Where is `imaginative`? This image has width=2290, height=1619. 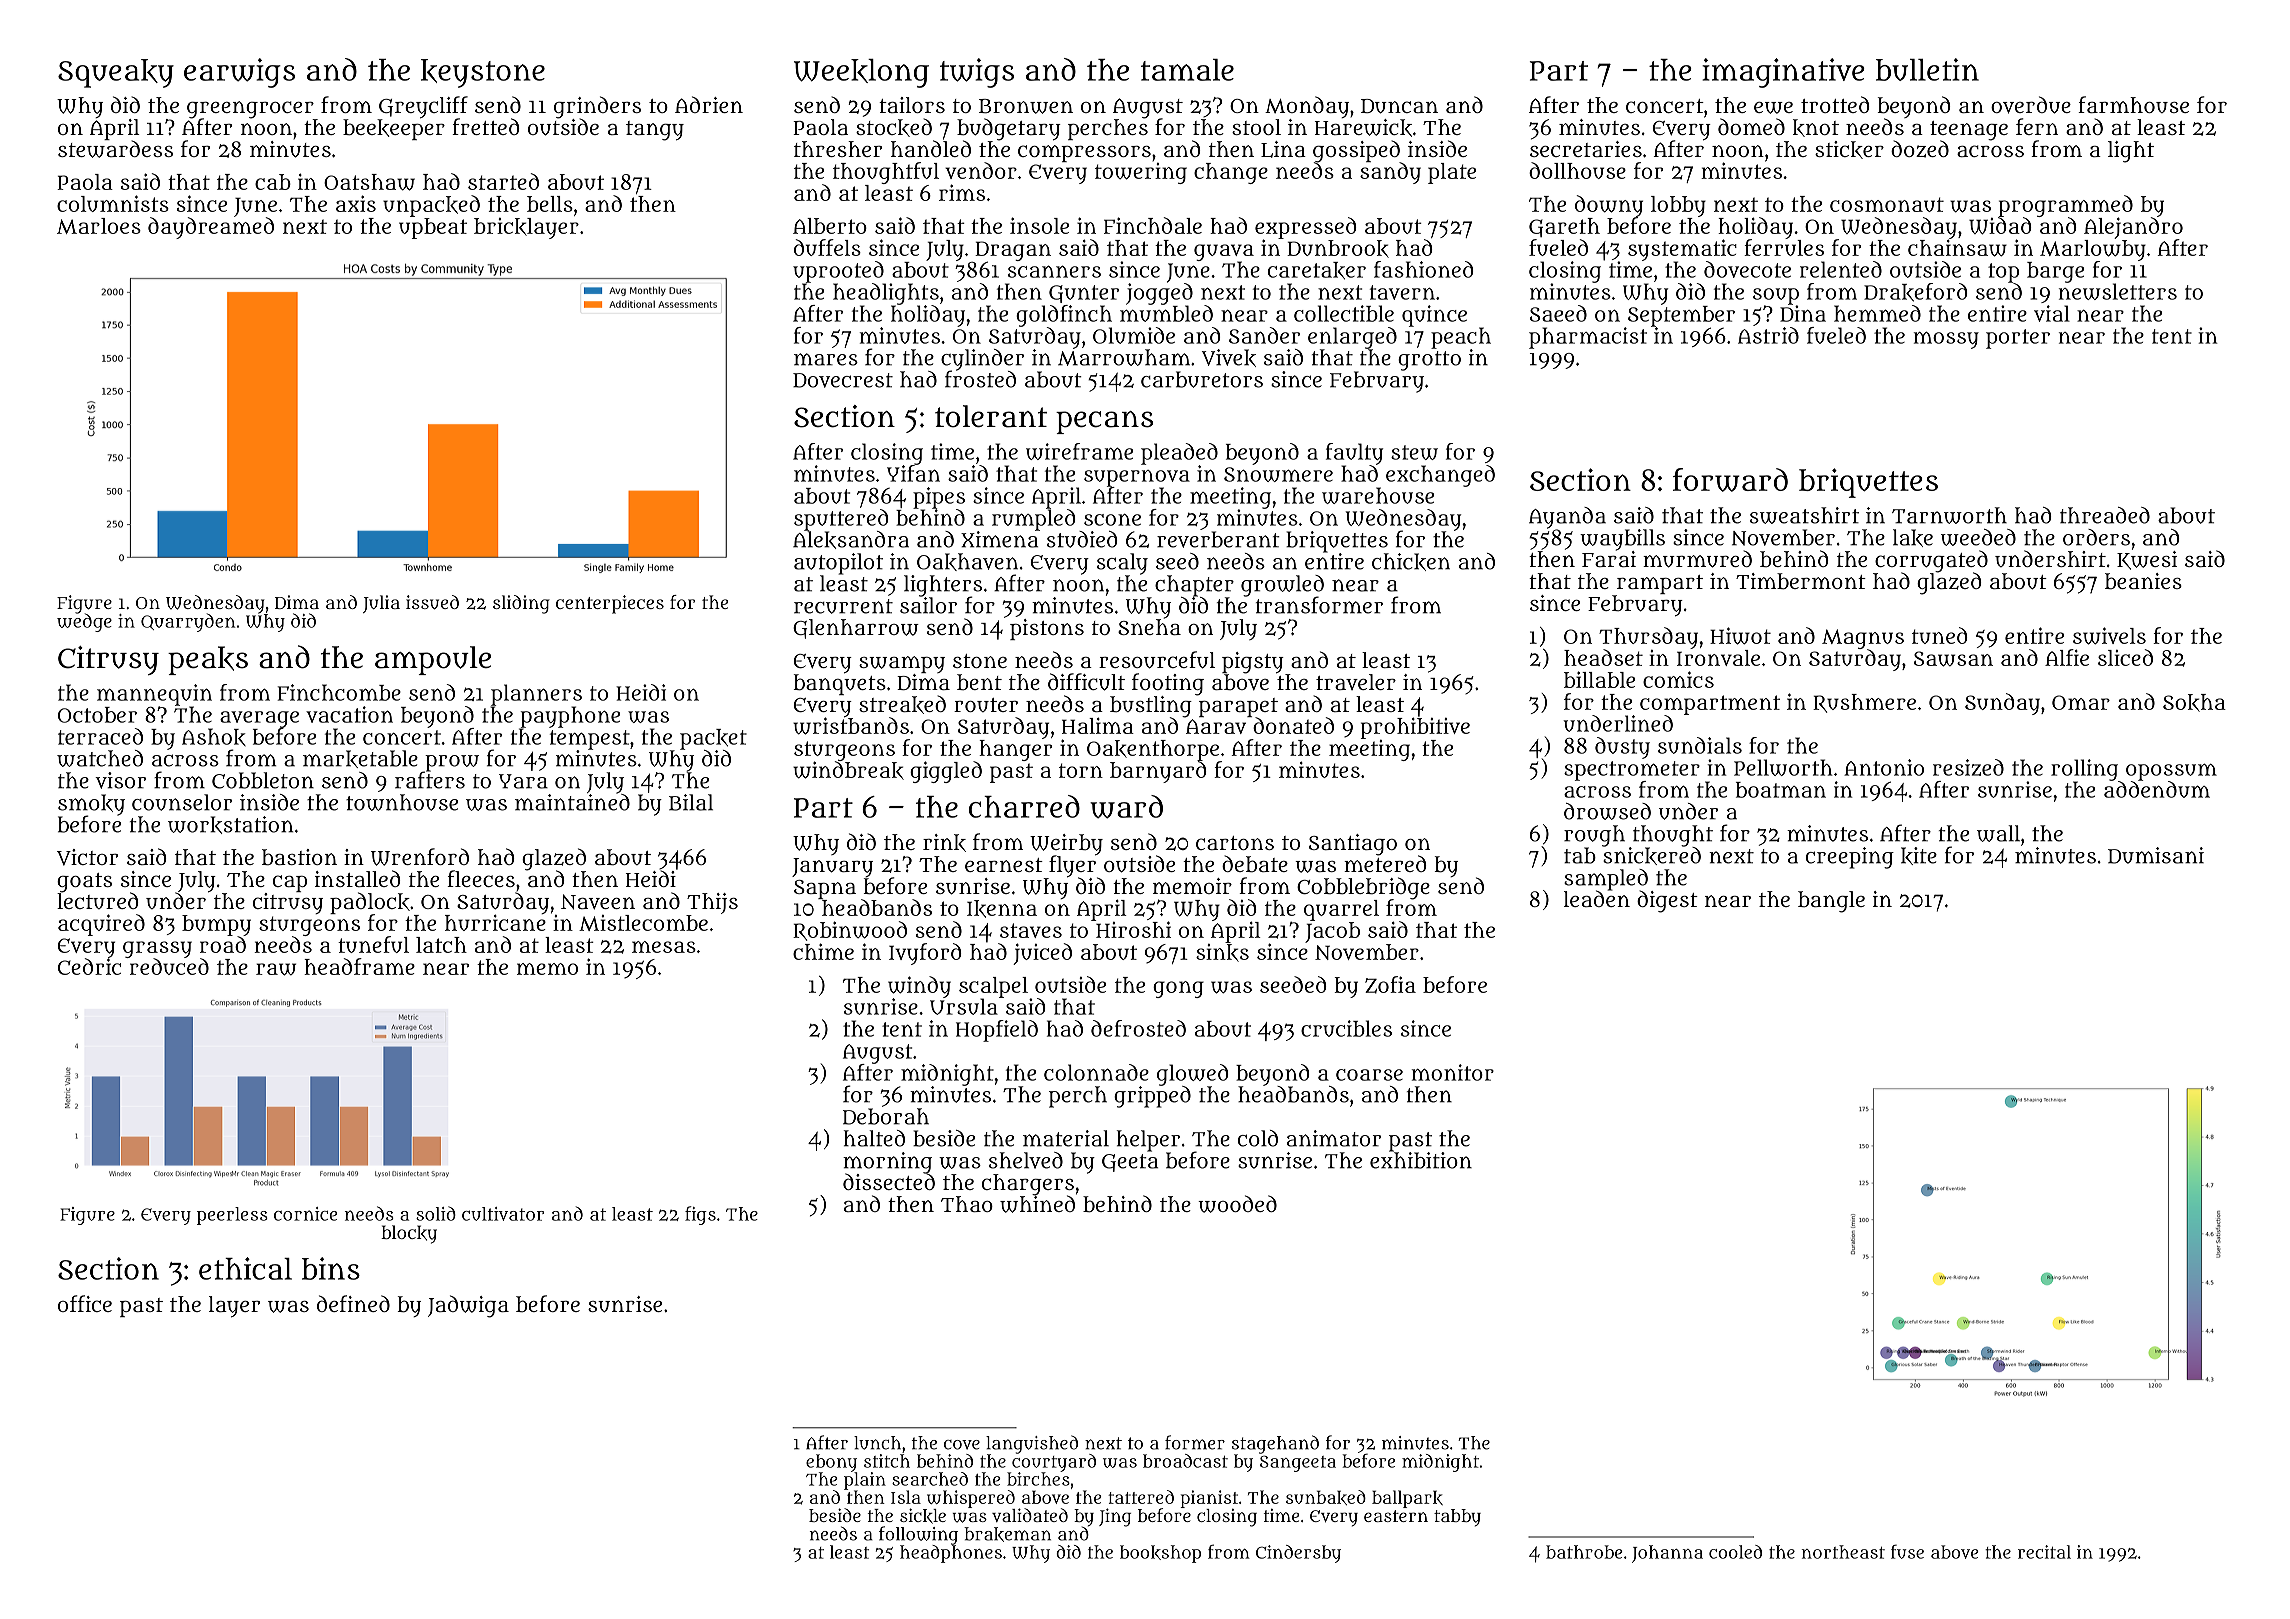
imaginative is located at coordinates (1783, 73).
